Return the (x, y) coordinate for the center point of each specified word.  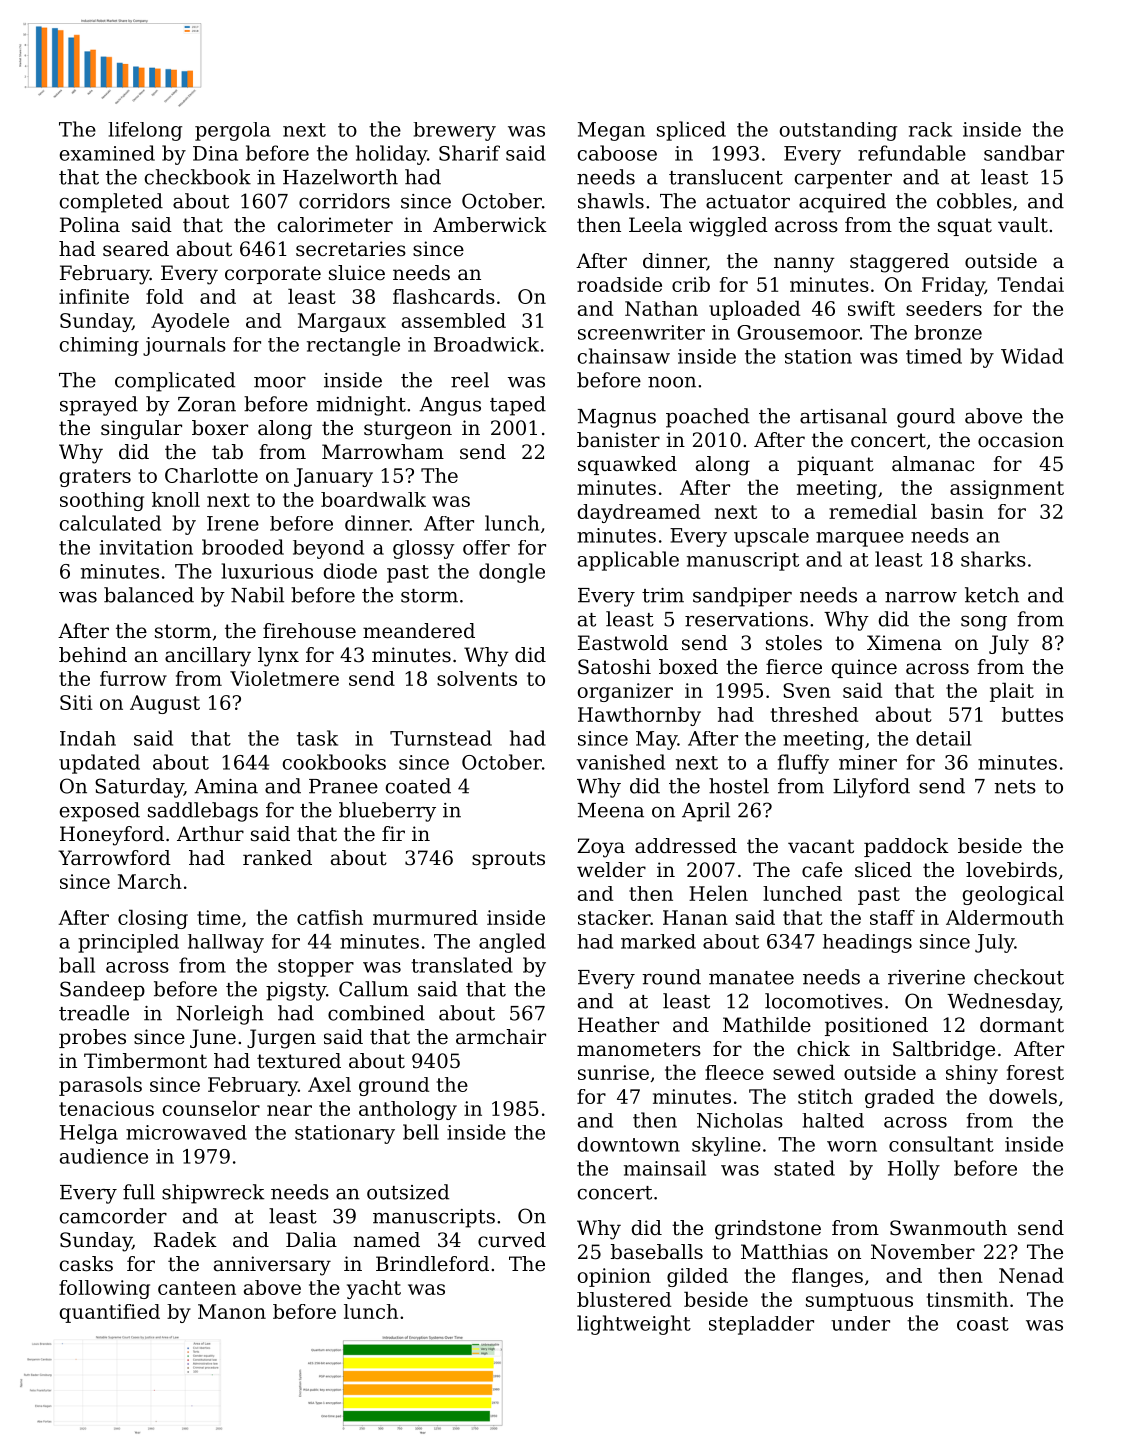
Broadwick (486, 344)
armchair (501, 1037)
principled (128, 943)
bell (421, 1132)
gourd (926, 418)
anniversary (272, 1266)
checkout (1019, 977)
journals (184, 346)
